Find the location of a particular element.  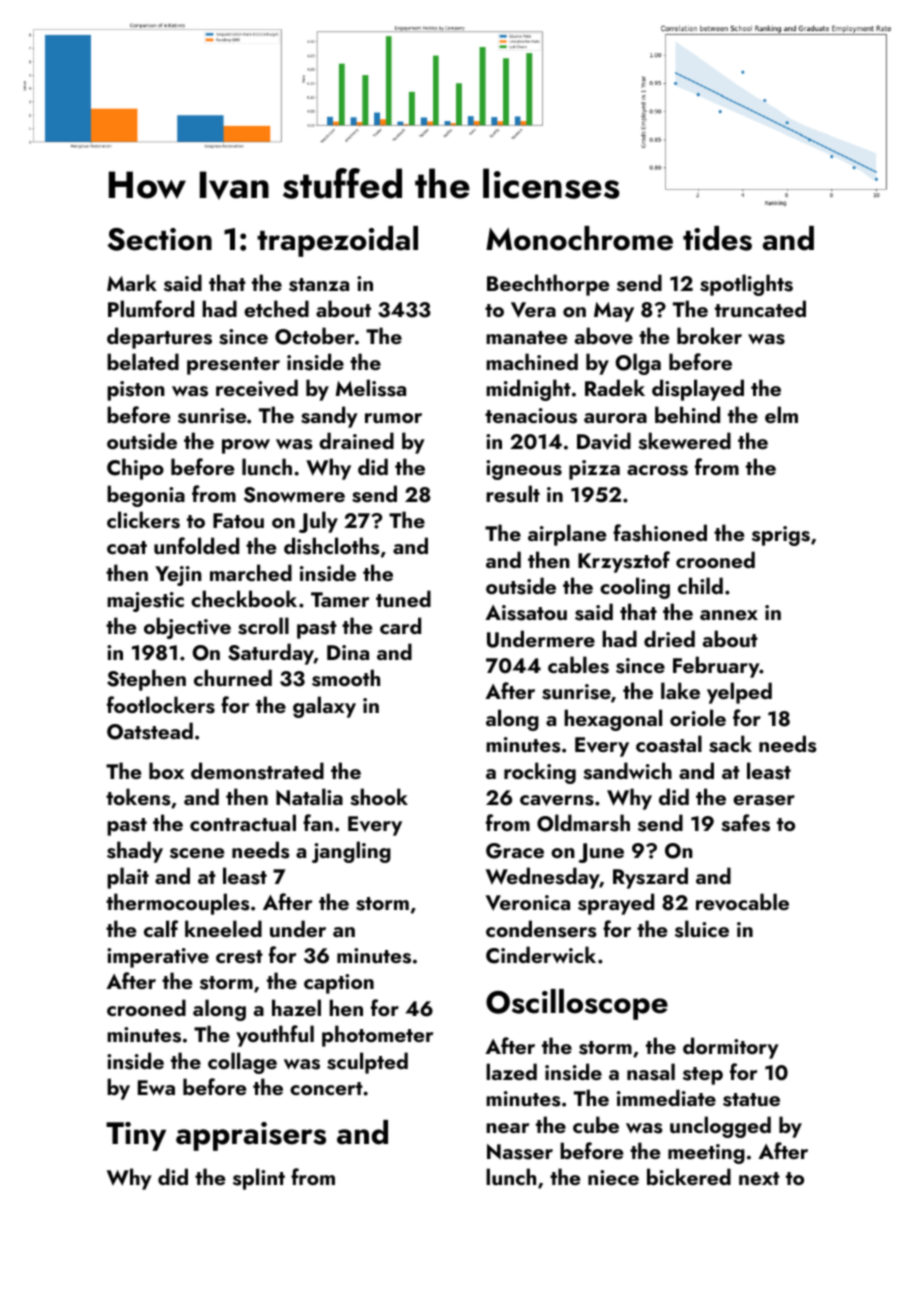

pizza is located at coordinates (594, 470).
